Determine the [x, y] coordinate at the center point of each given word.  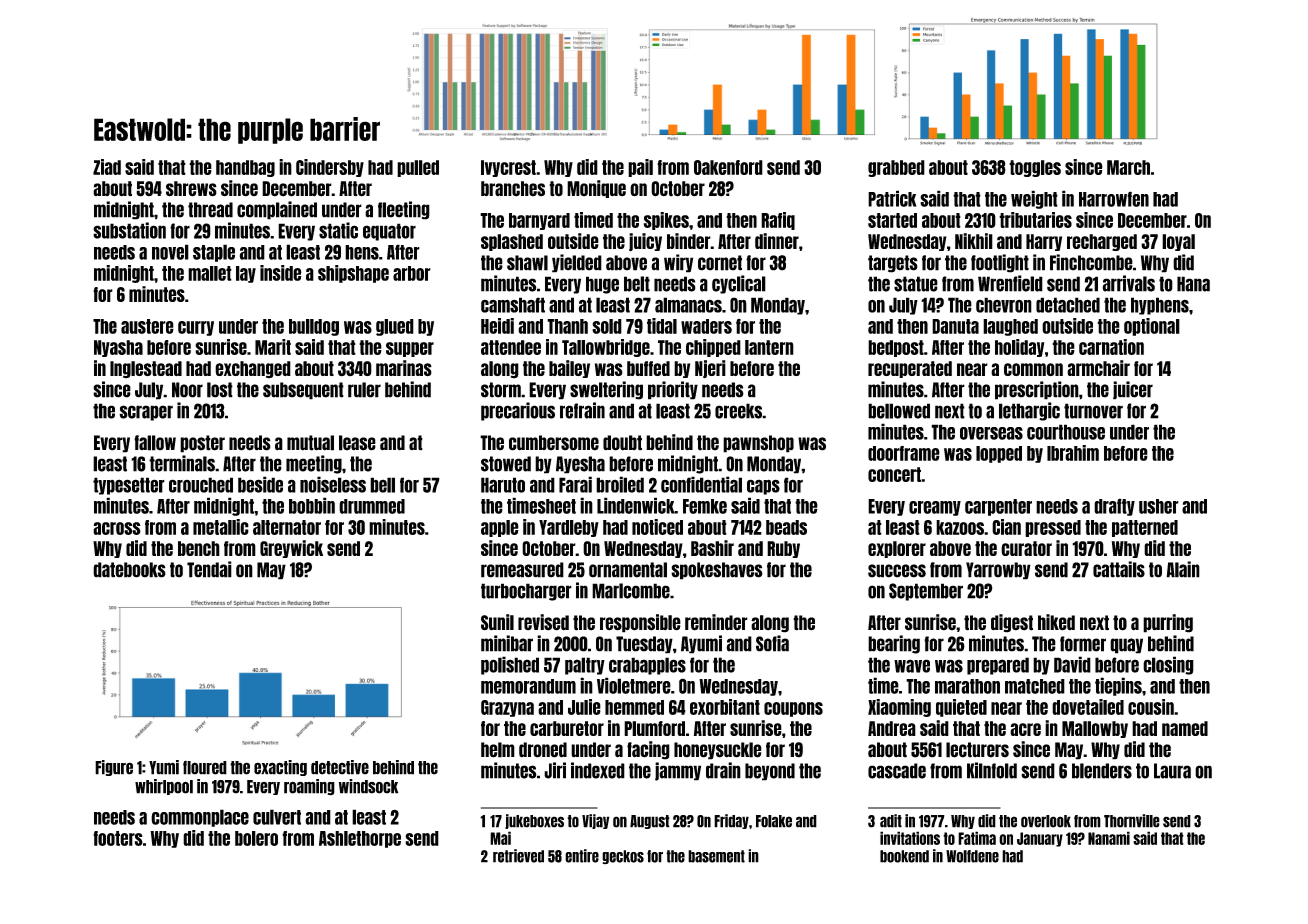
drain [723, 770]
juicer [1133, 390]
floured [205, 767]
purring [1168, 623]
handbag [245, 168]
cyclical [739, 284]
